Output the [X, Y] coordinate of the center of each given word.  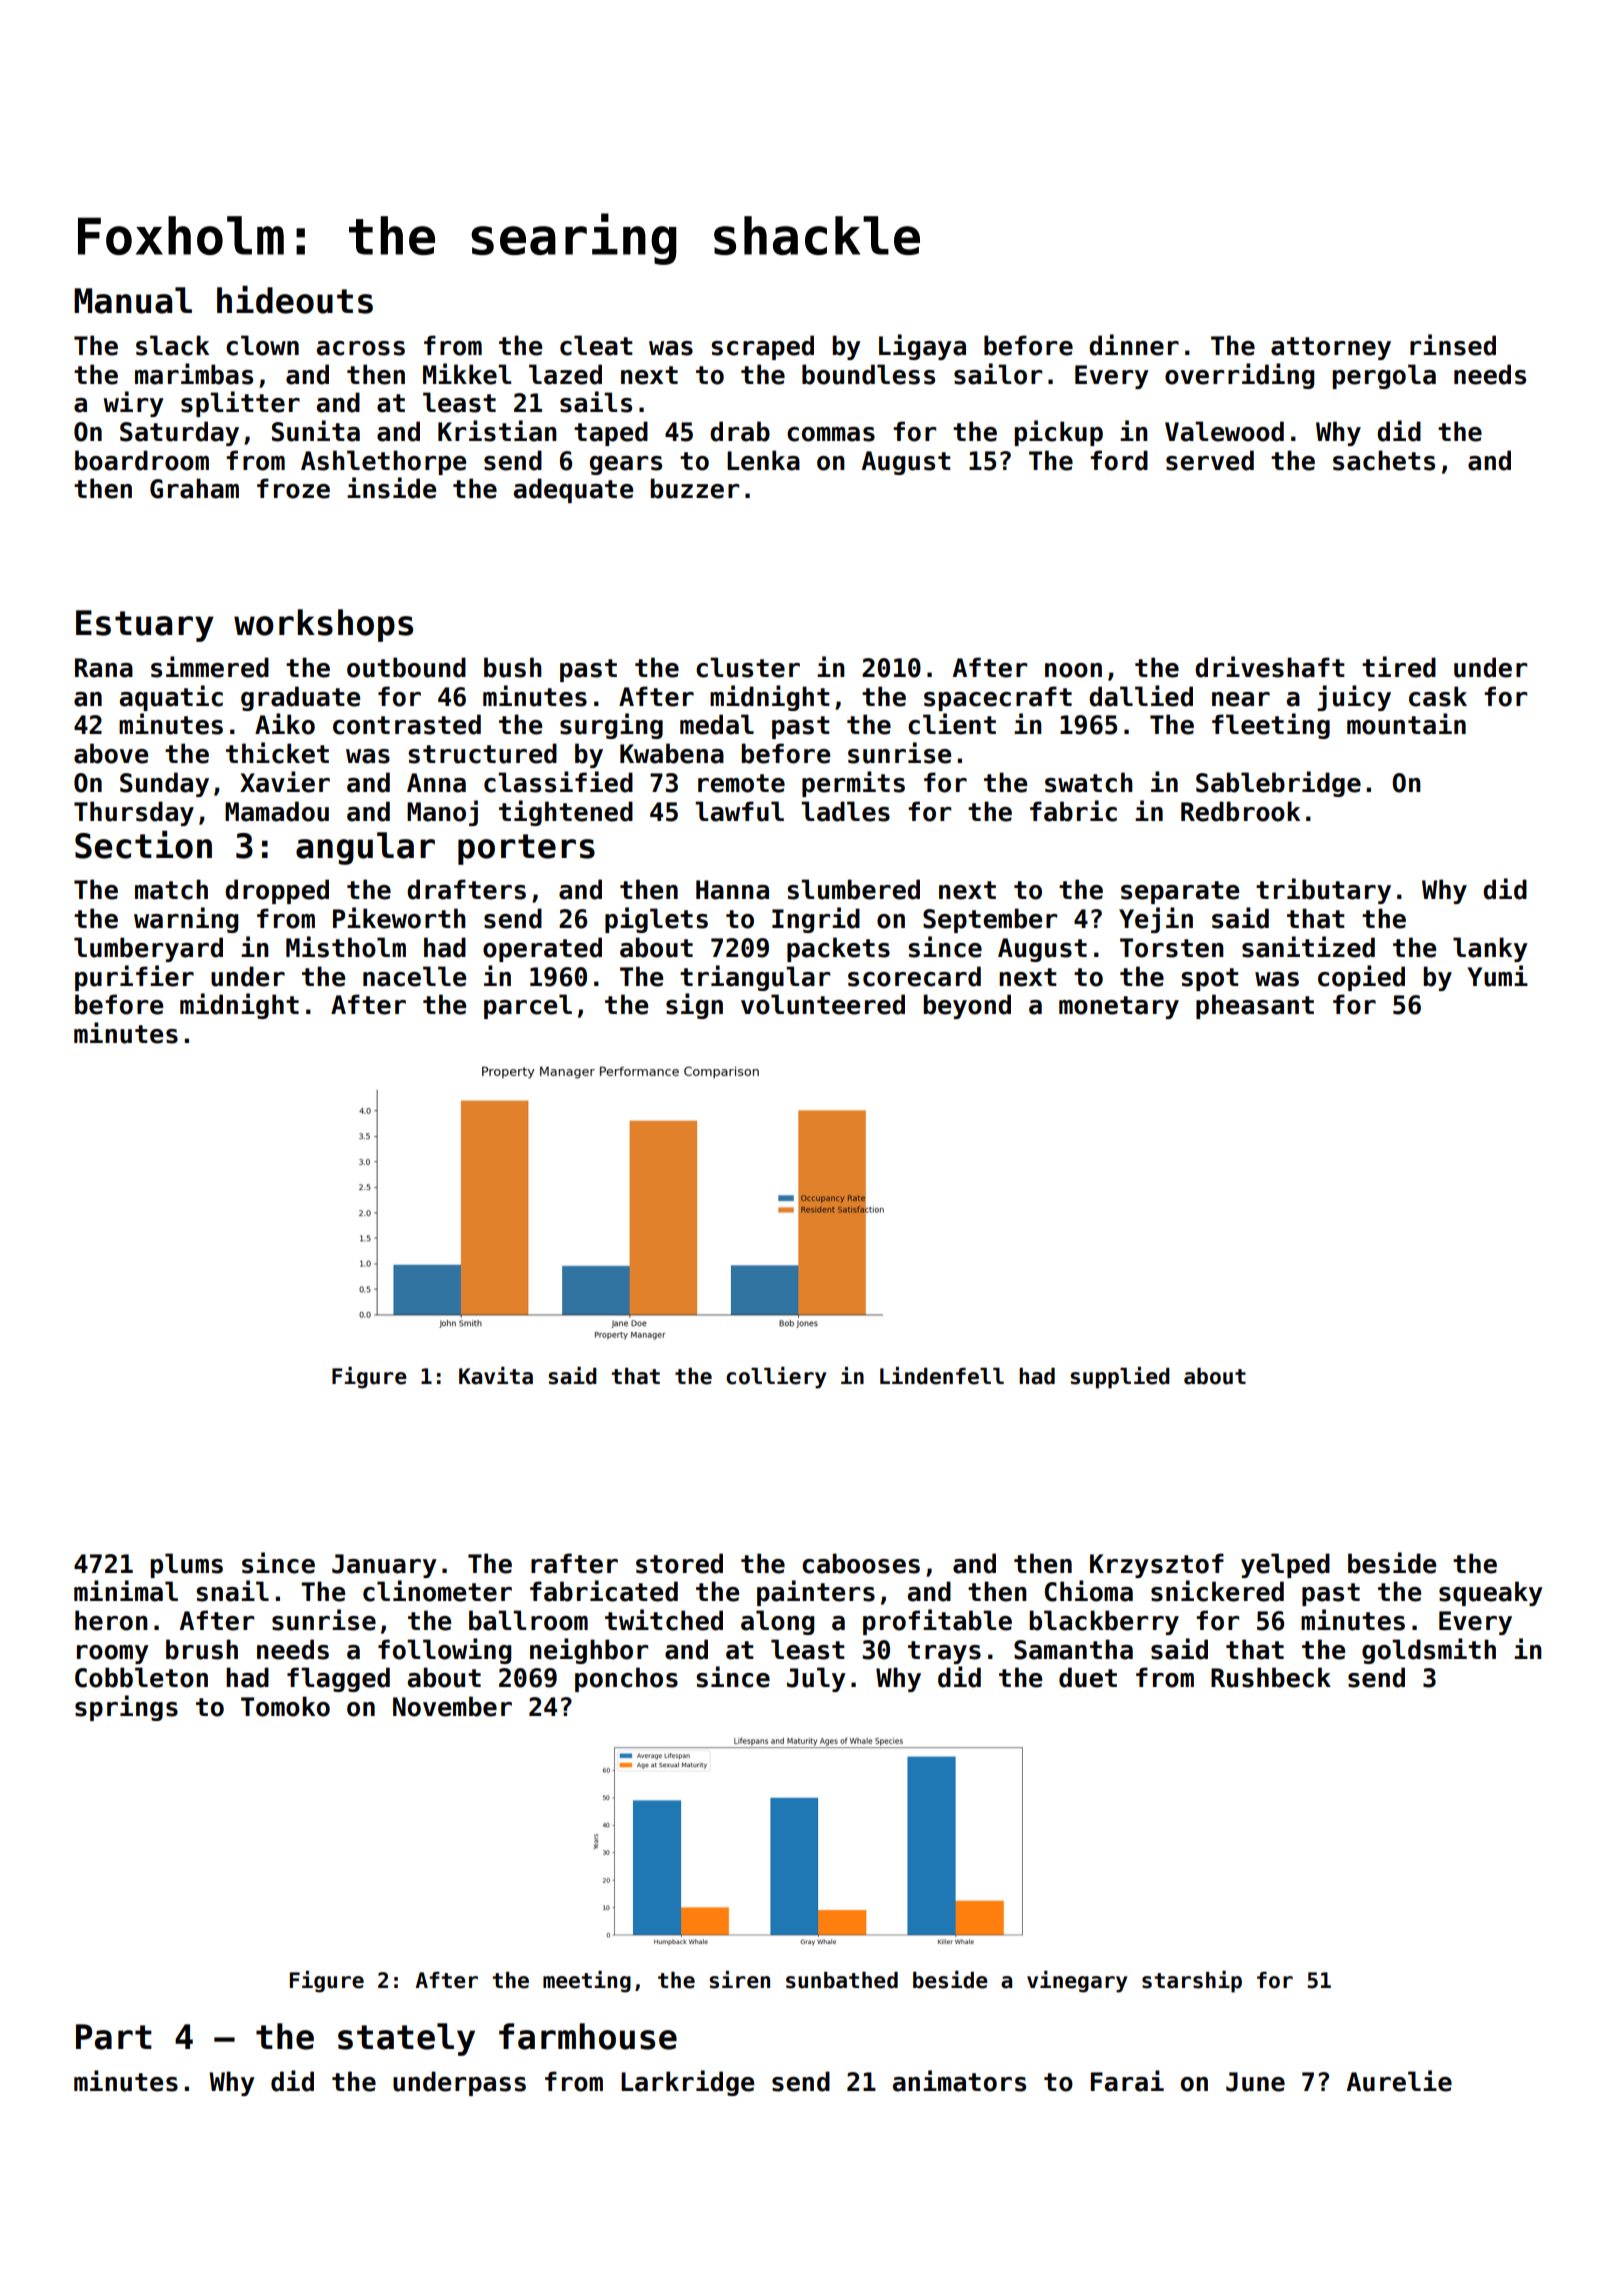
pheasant [1255, 1006]
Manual [133, 300]
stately [406, 2039]
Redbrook [1240, 811]
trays [944, 1652]
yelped [1285, 1565]
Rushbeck [1271, 1677]
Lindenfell [942, 1376]
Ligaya [922, 347]
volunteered [823, 1004]
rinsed [1453, 345]
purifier [134, 978]
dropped [277, 891]
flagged [338, 1679]
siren [739, 1980]
